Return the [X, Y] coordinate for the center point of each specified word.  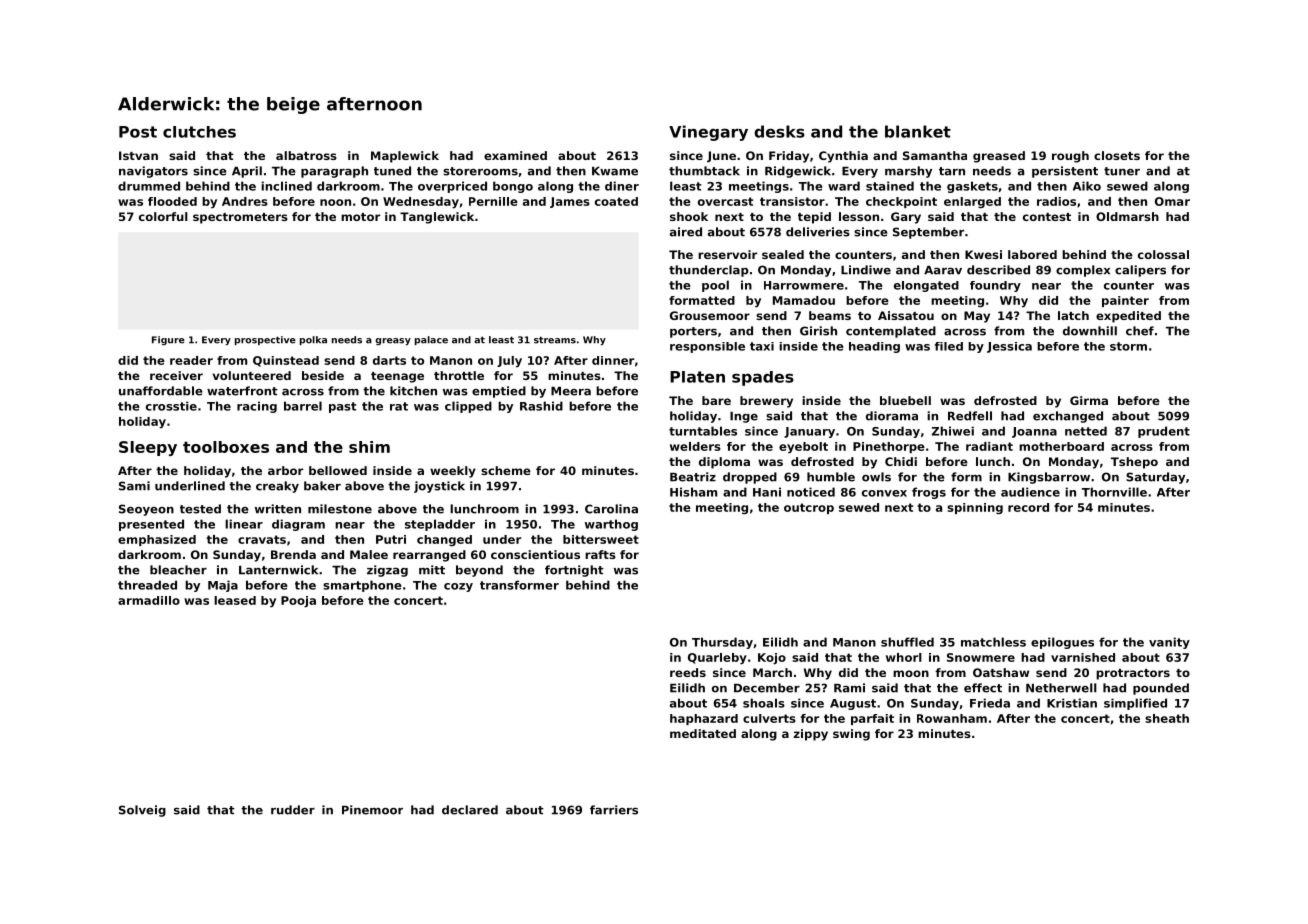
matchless [993, 642]
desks [779, 131]
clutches [199, 132]
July [509, 362]
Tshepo [1134, 463]
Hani [767, 492]
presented [151, 525]
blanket [918, 131]
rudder [293, 810]
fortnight [574, 571]
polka [313, 340]
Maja [223, 586]
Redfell [970, 416]
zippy [811, 735]
